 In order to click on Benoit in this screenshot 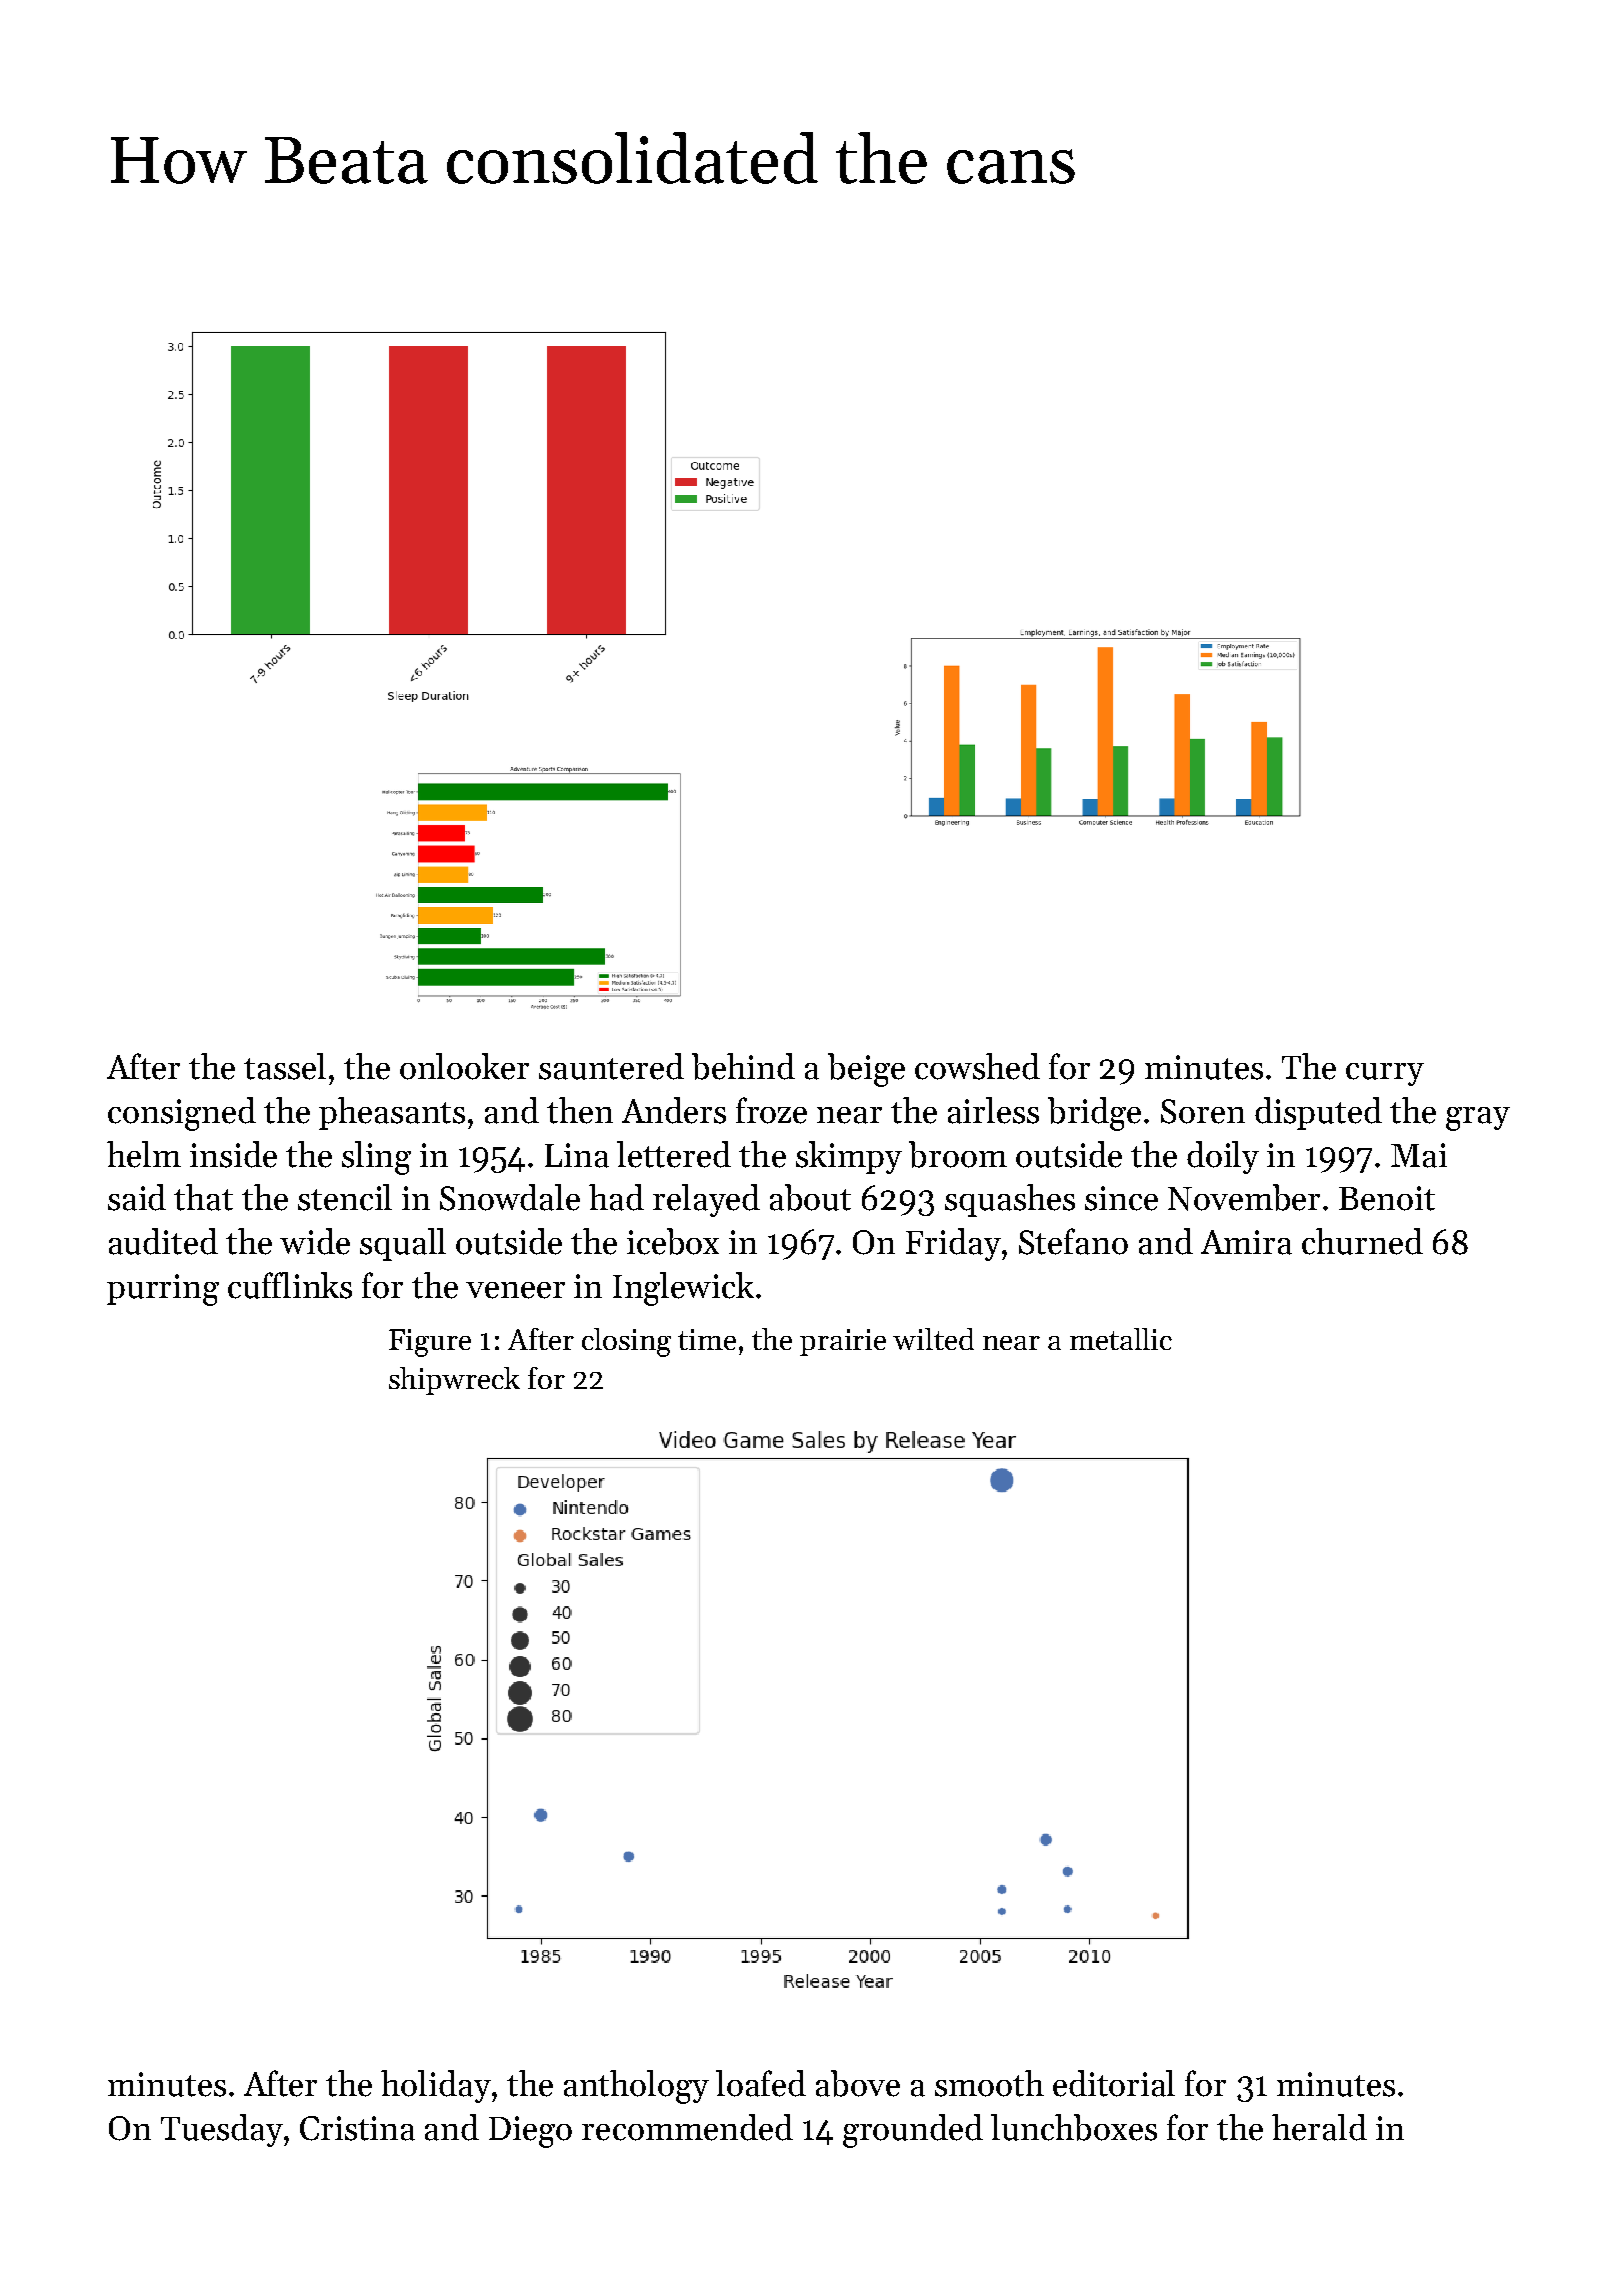, I will do `click(1387, 1198)`.
